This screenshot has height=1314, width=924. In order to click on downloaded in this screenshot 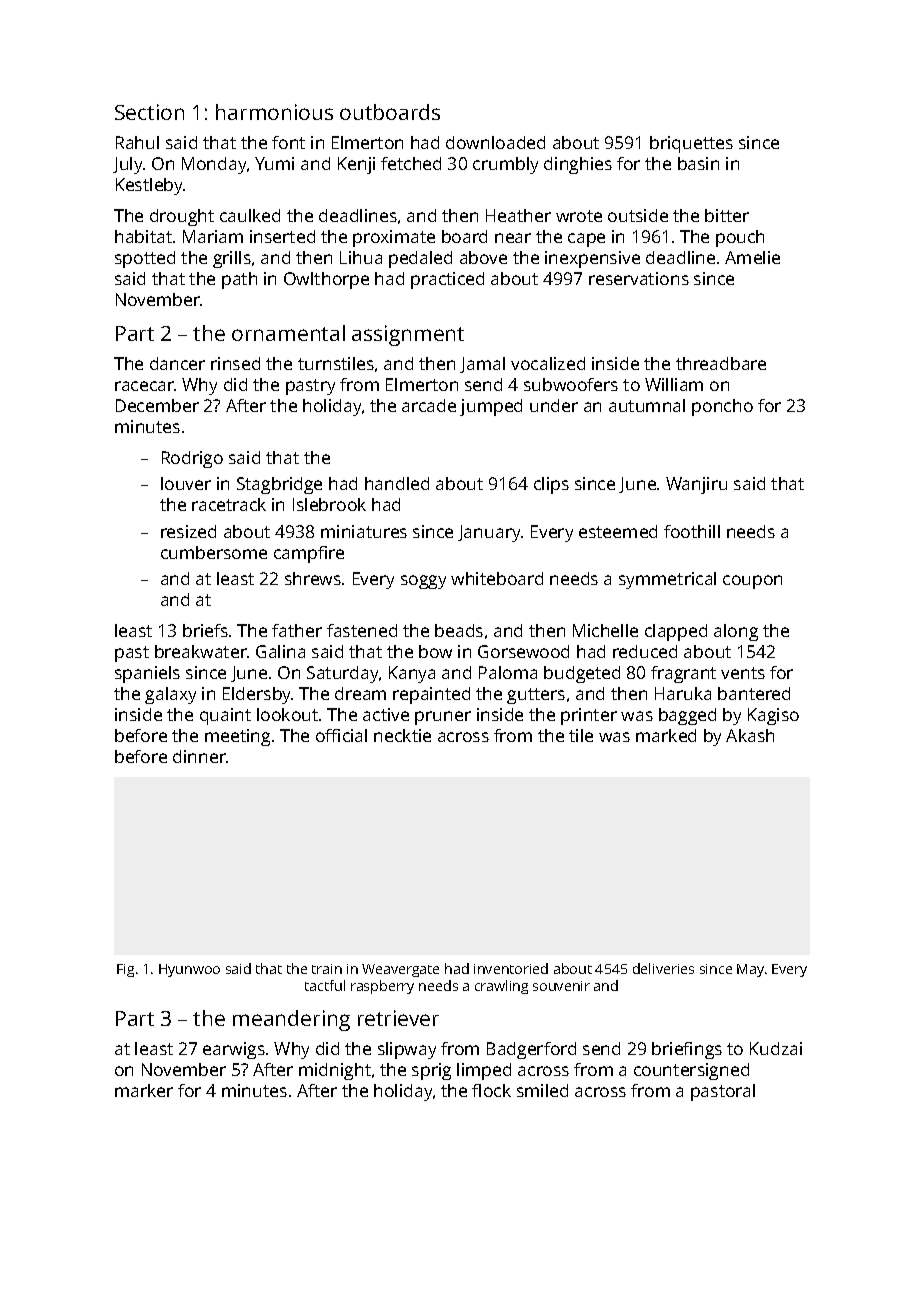, I will do `click(495, 142)`.
